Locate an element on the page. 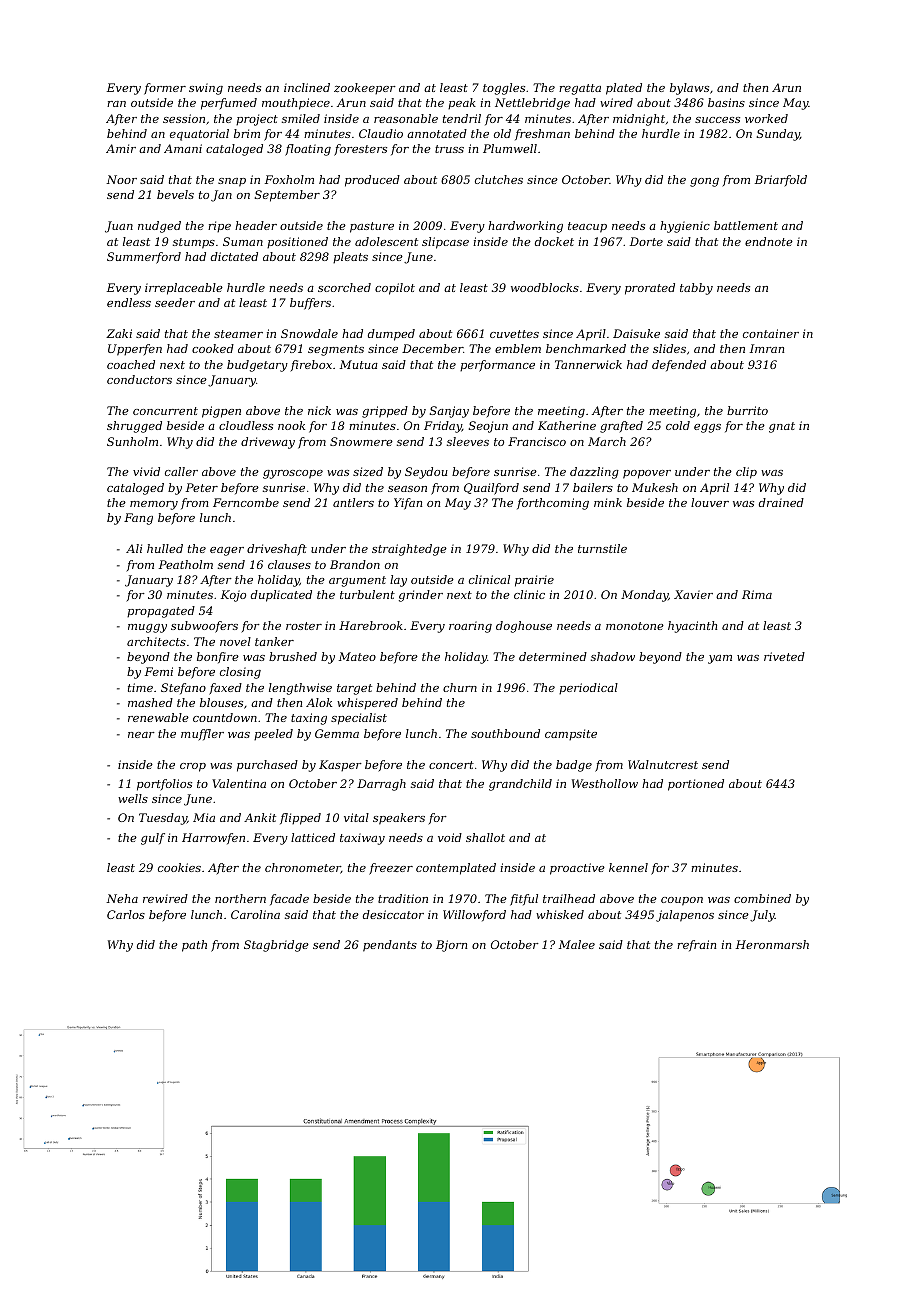 This page has height=1308, width=924. riveted is located at coordinates (784, 656).
